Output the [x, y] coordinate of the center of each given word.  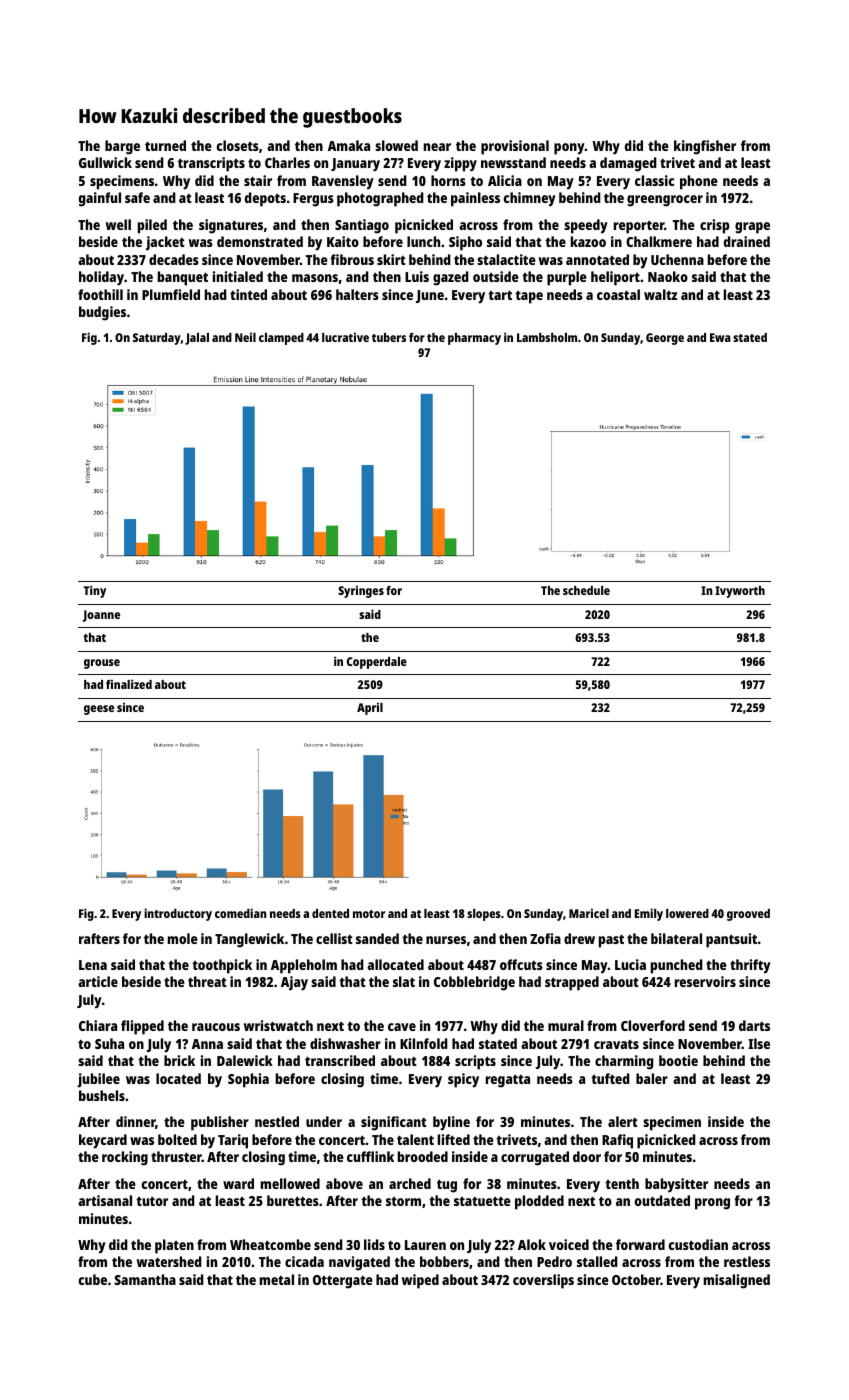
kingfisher [705, 147]
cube [93, 1279]
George [665, 339]
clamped [281, 339]
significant [394, 1123]
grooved [748, 915]
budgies [102, 313]
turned [165, 145]
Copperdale [377, 663]
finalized [129, 684]
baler [652, 1078]
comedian [241, 913]
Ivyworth [740, 592]
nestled [277, 1121]
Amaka [349, 145]
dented [330, 913]
